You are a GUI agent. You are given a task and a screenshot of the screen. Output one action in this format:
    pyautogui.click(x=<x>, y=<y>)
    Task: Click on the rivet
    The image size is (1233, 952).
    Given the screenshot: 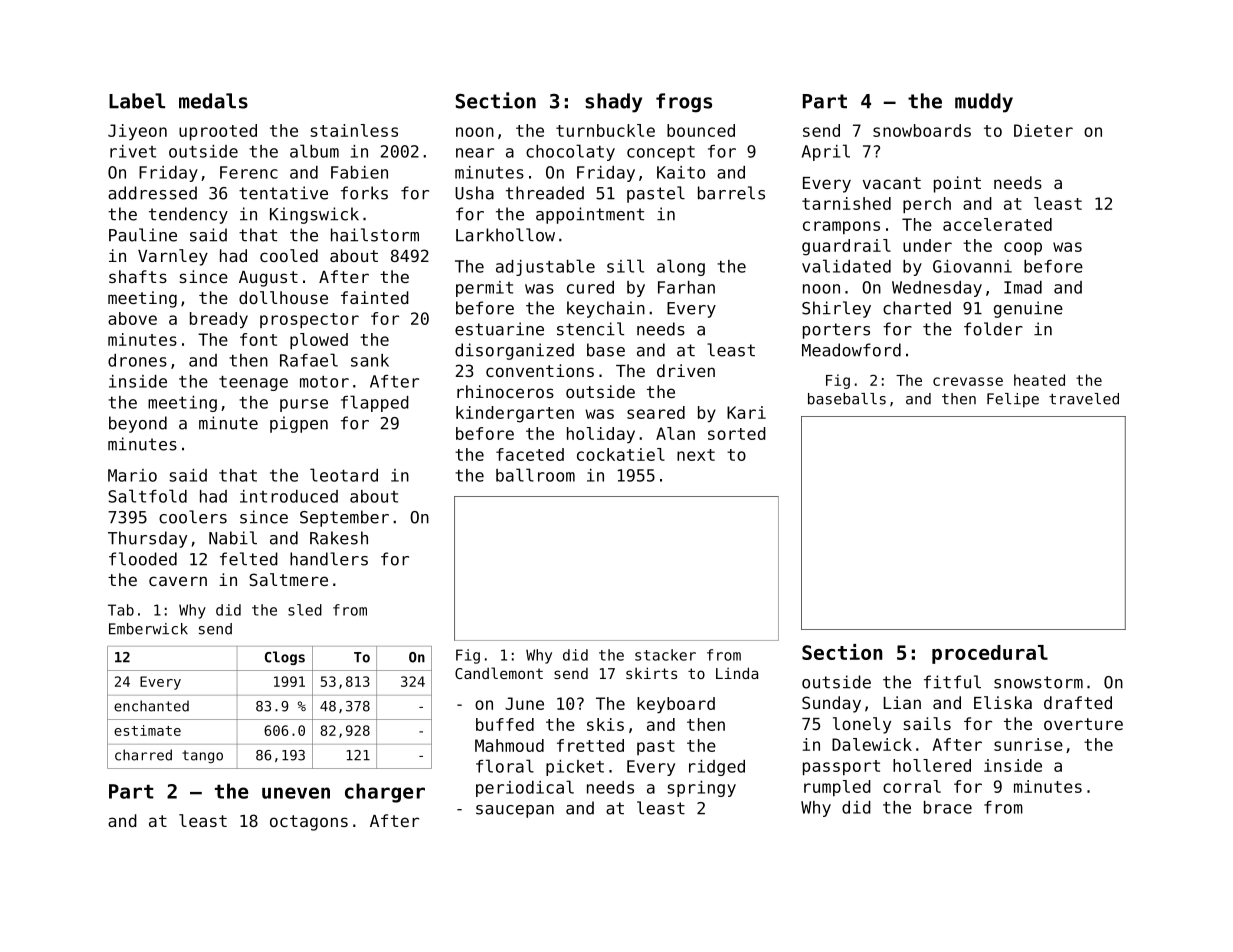 What is the action you would take?
    pyautogui.click(x=133, y=151)
